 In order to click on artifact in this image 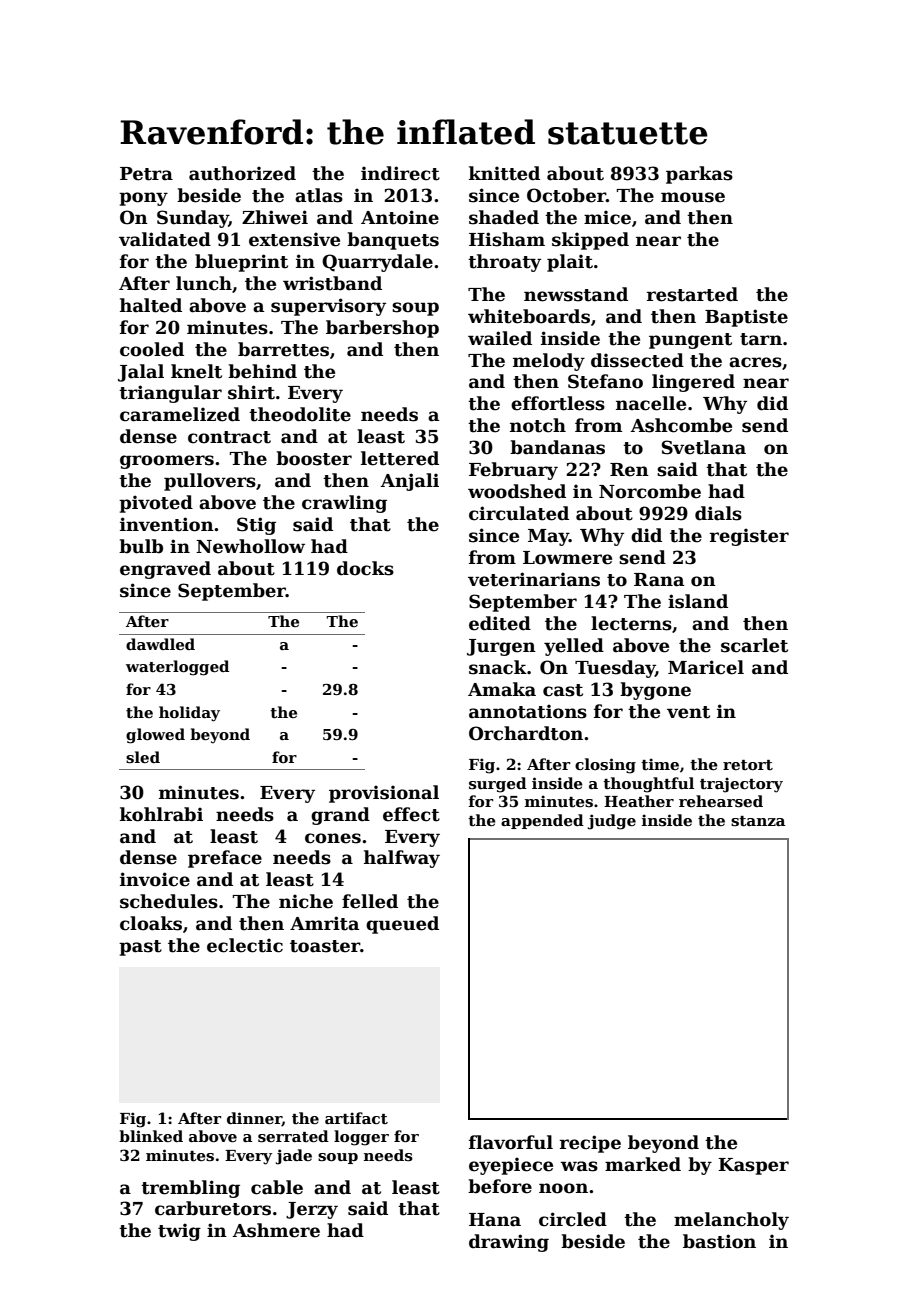, I will do `click(356, 1118)`.
